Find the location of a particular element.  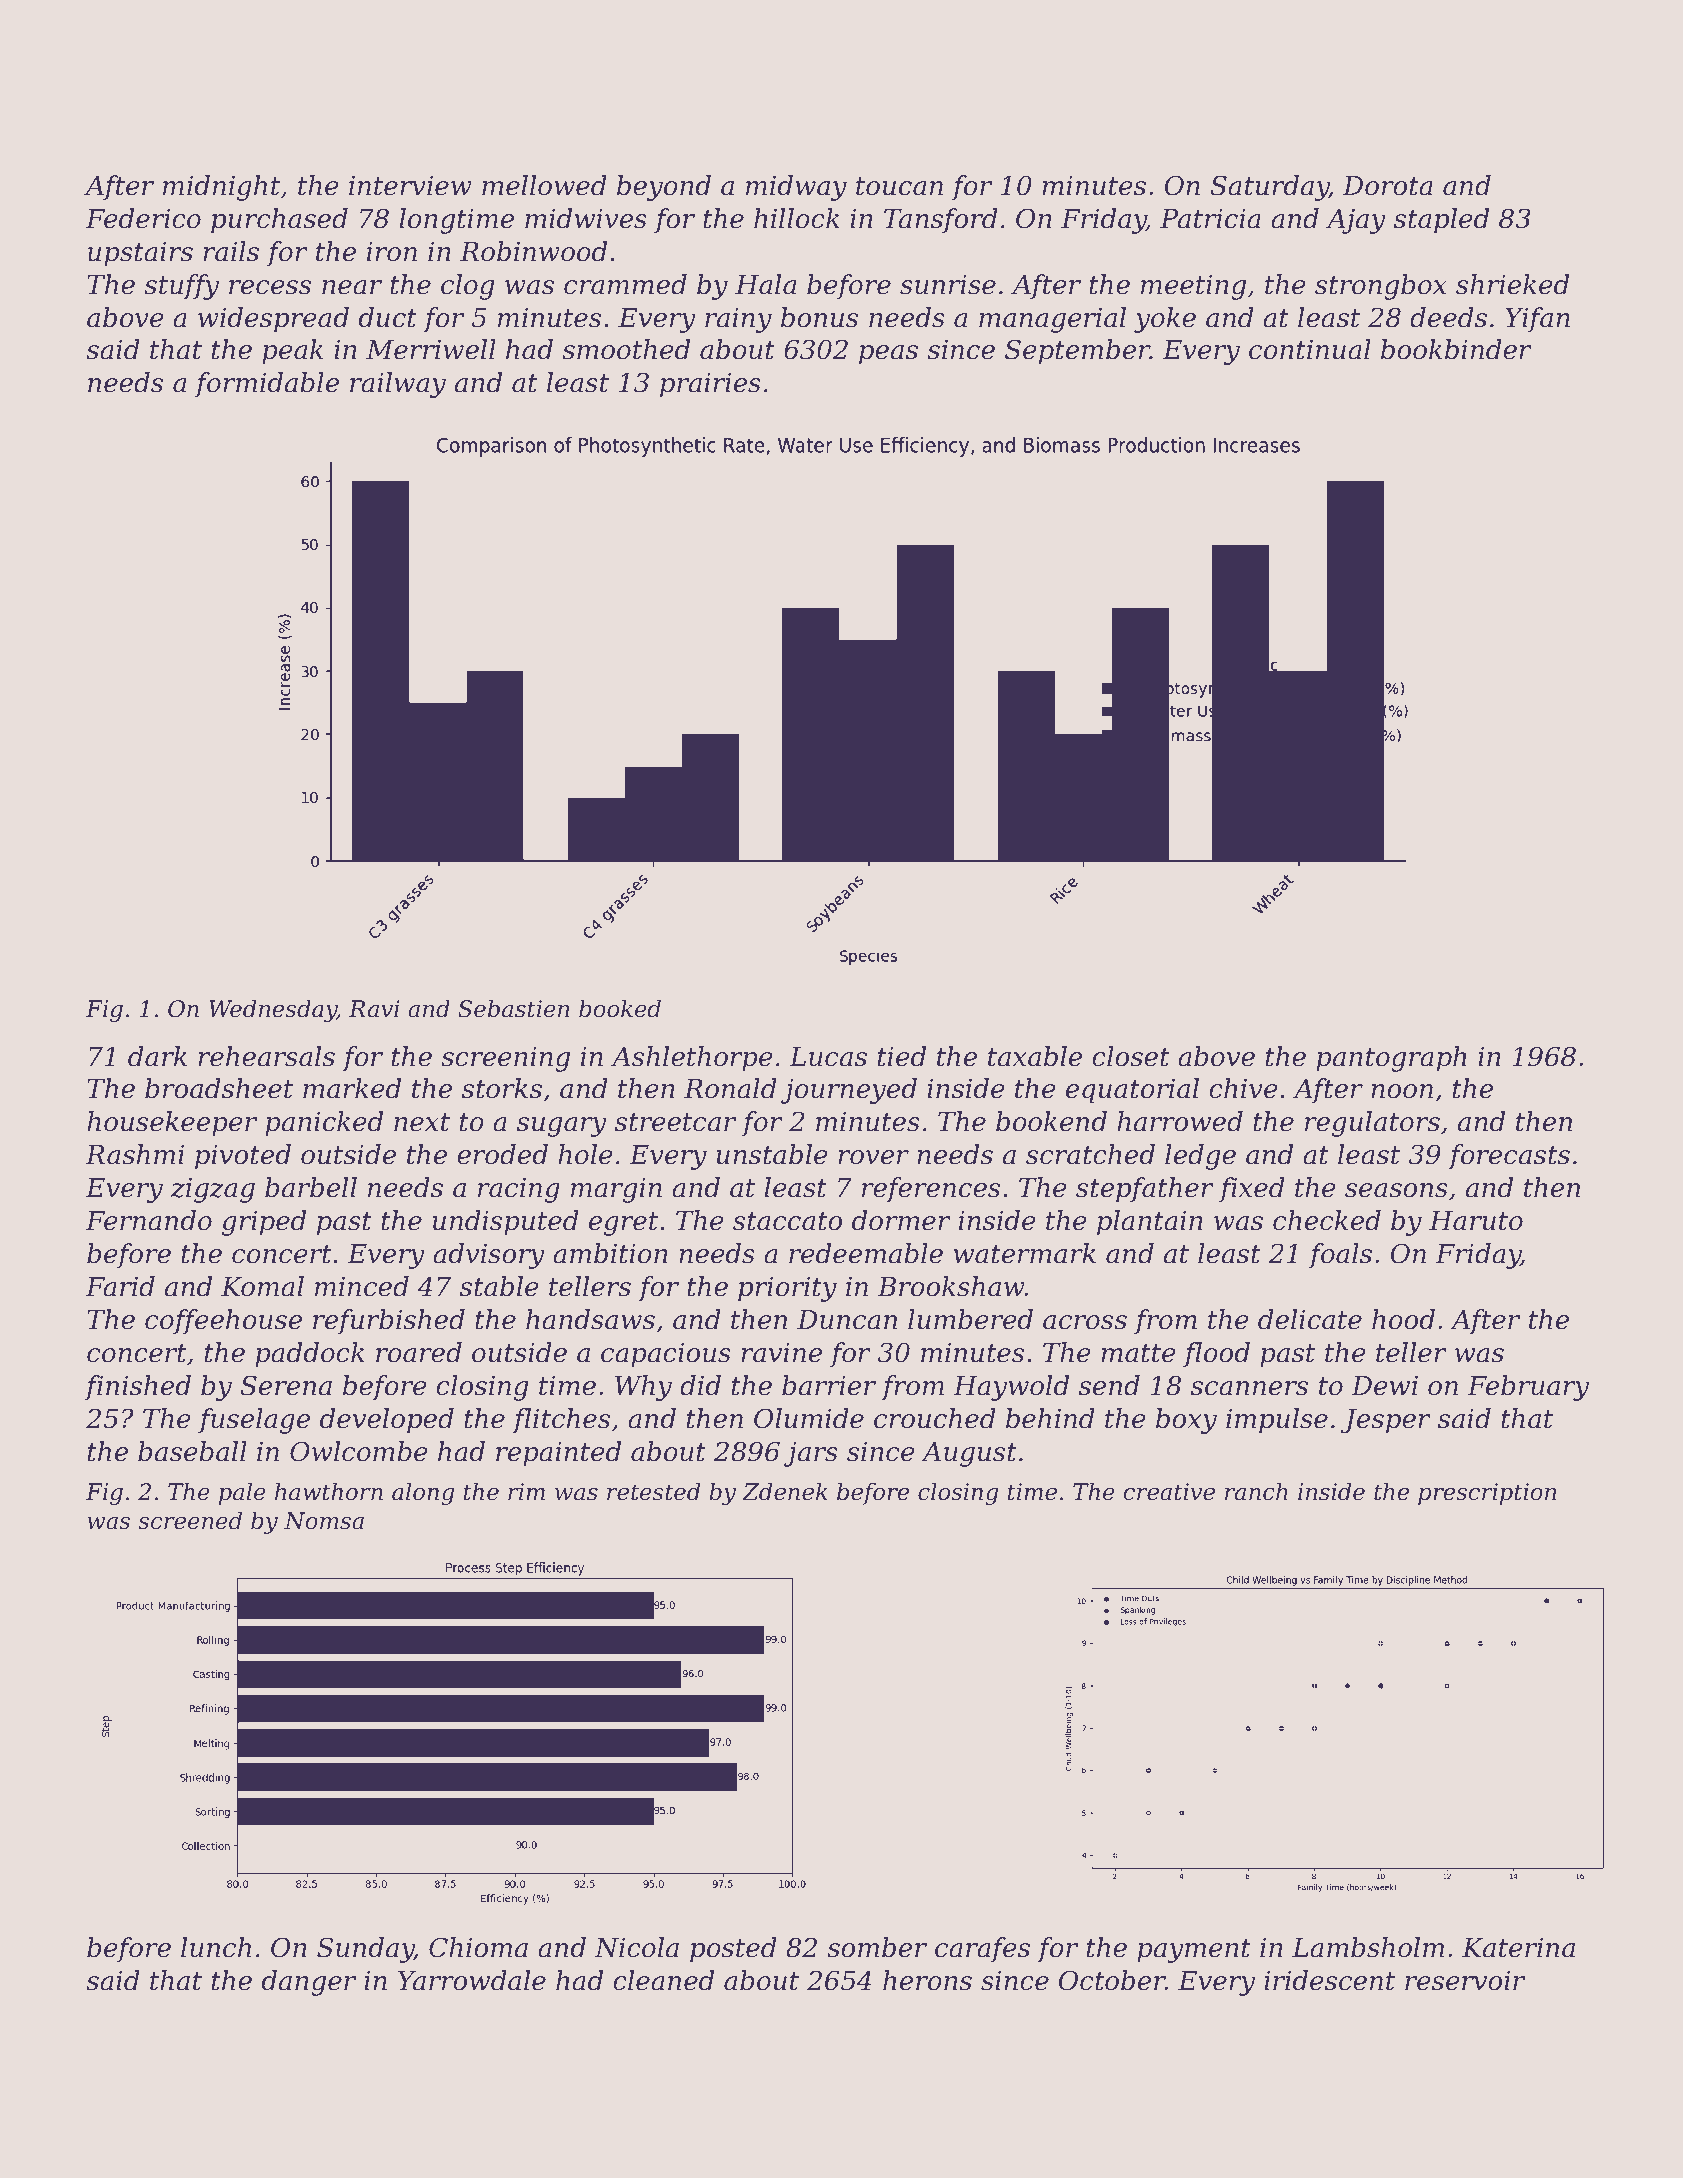

midnight is located at coordinates (221, 188).
